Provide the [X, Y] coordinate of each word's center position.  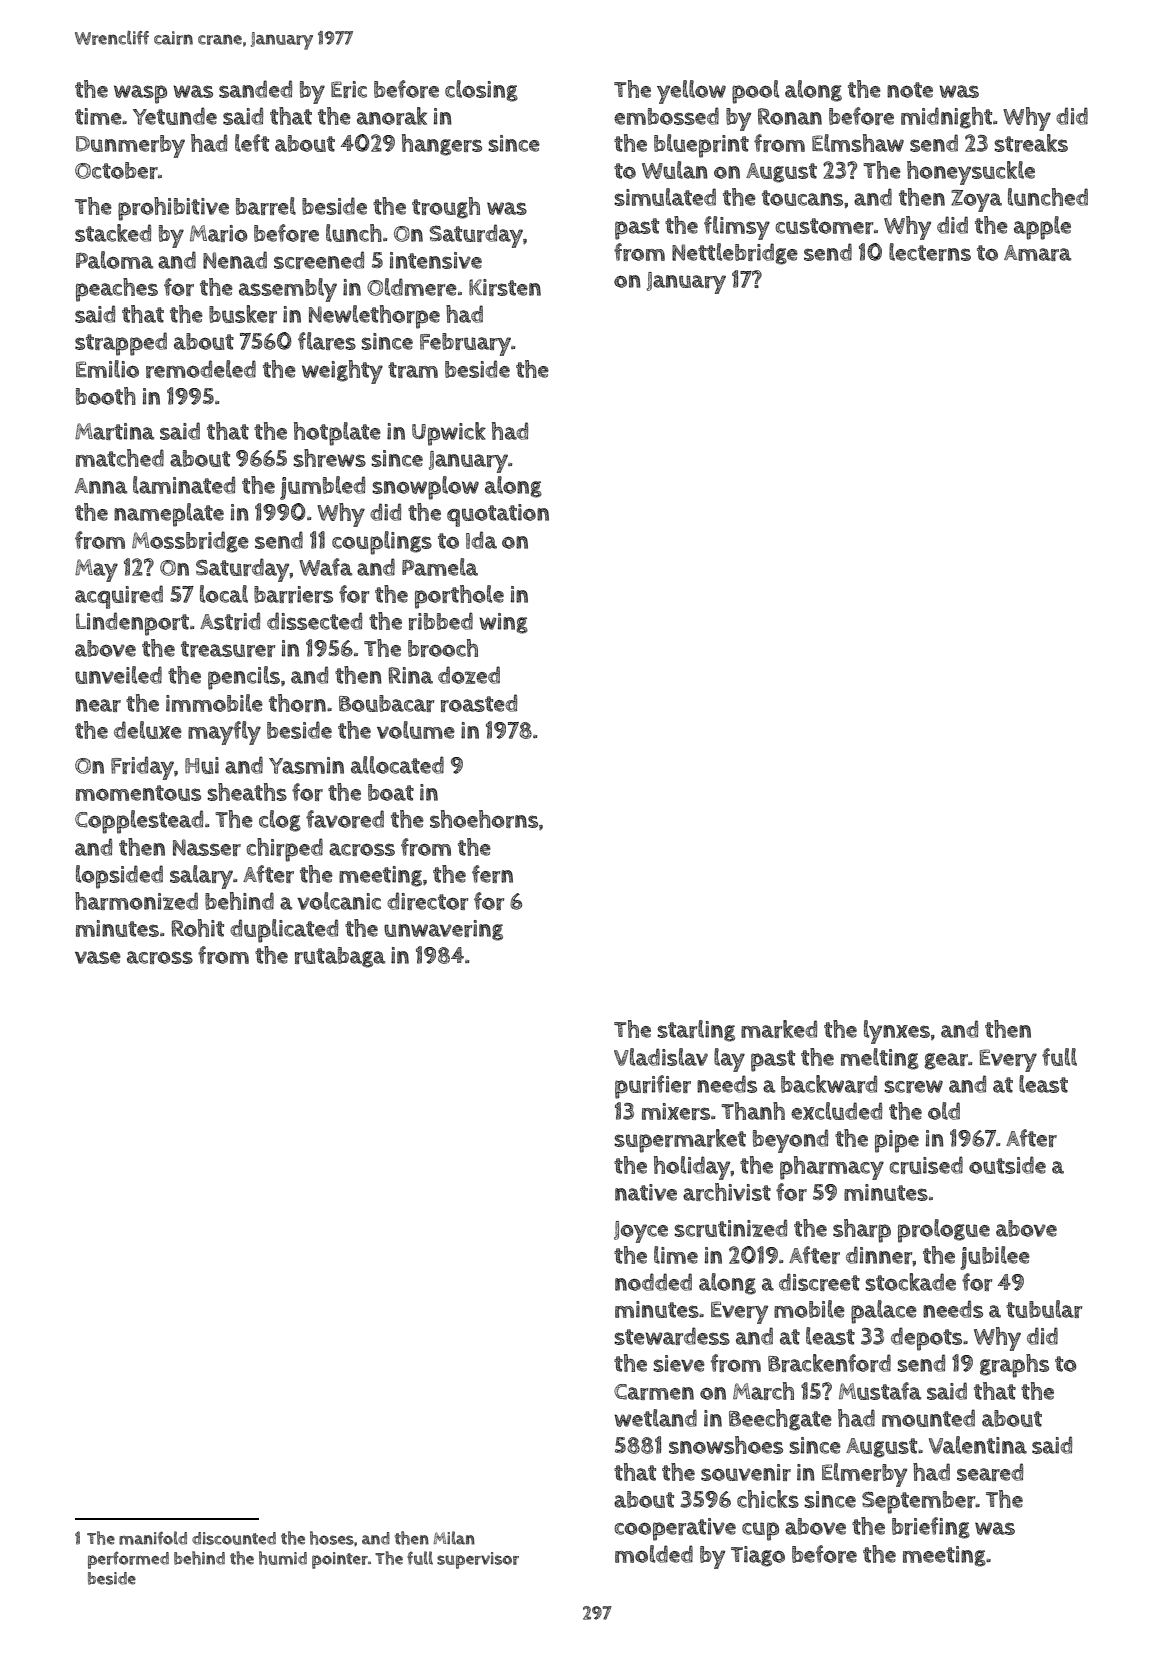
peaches [117, 290]
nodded [653, 1282]
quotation [498, 515]
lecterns [930, 252]
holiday [692, 1168]
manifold [153, 1538]
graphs [1014, 1366]
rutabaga [340, 957]
